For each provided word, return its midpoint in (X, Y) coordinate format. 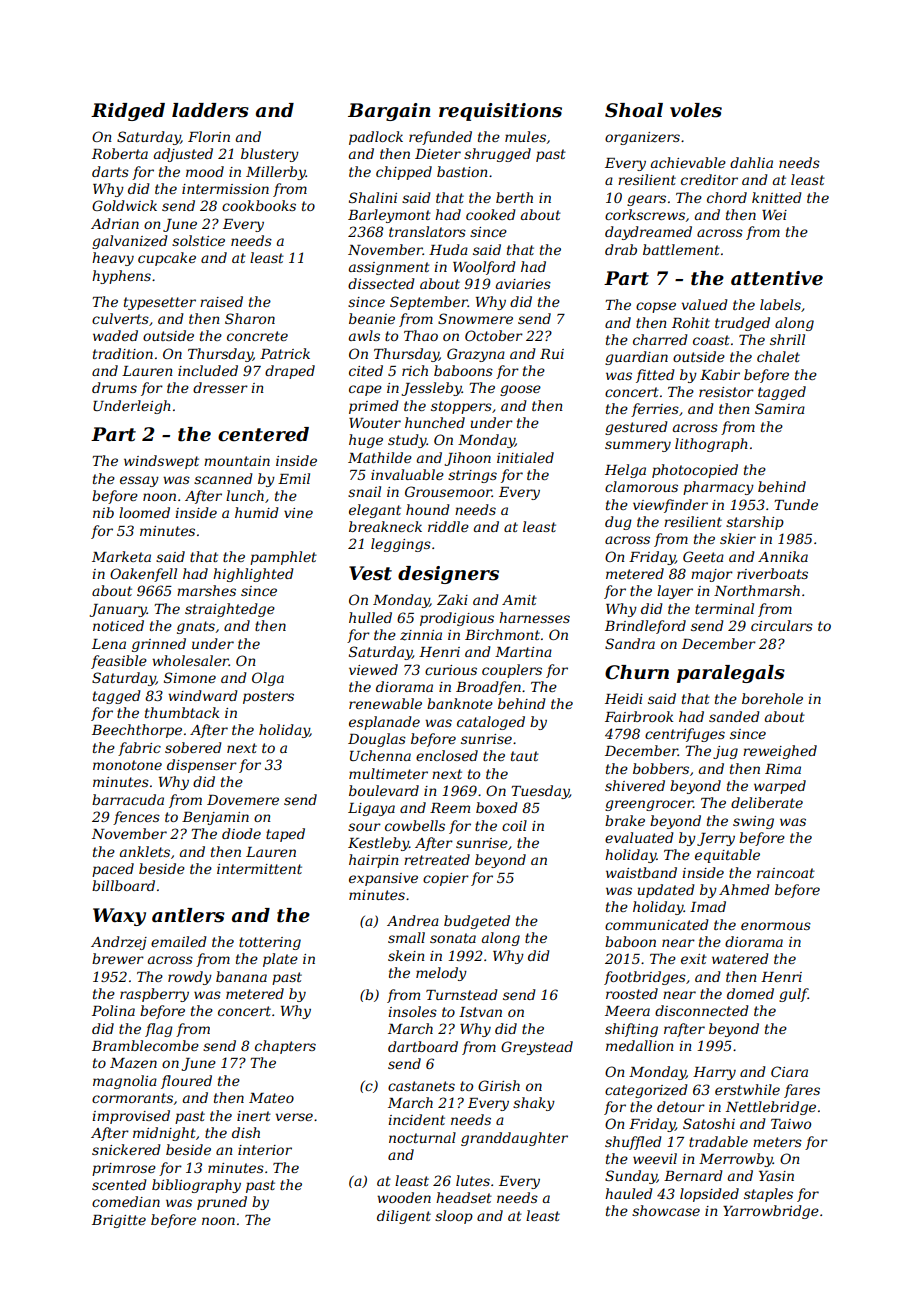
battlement (681, 249)
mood (205, 171)
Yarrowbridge (771, 1212)
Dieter (438, 154)
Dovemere (243, 800)
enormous (776, 926)
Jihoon (467, 459)
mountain (237, 461)
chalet (778, 356)
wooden (404, 1197)
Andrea (413, 920)
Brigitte (119, 1221)
